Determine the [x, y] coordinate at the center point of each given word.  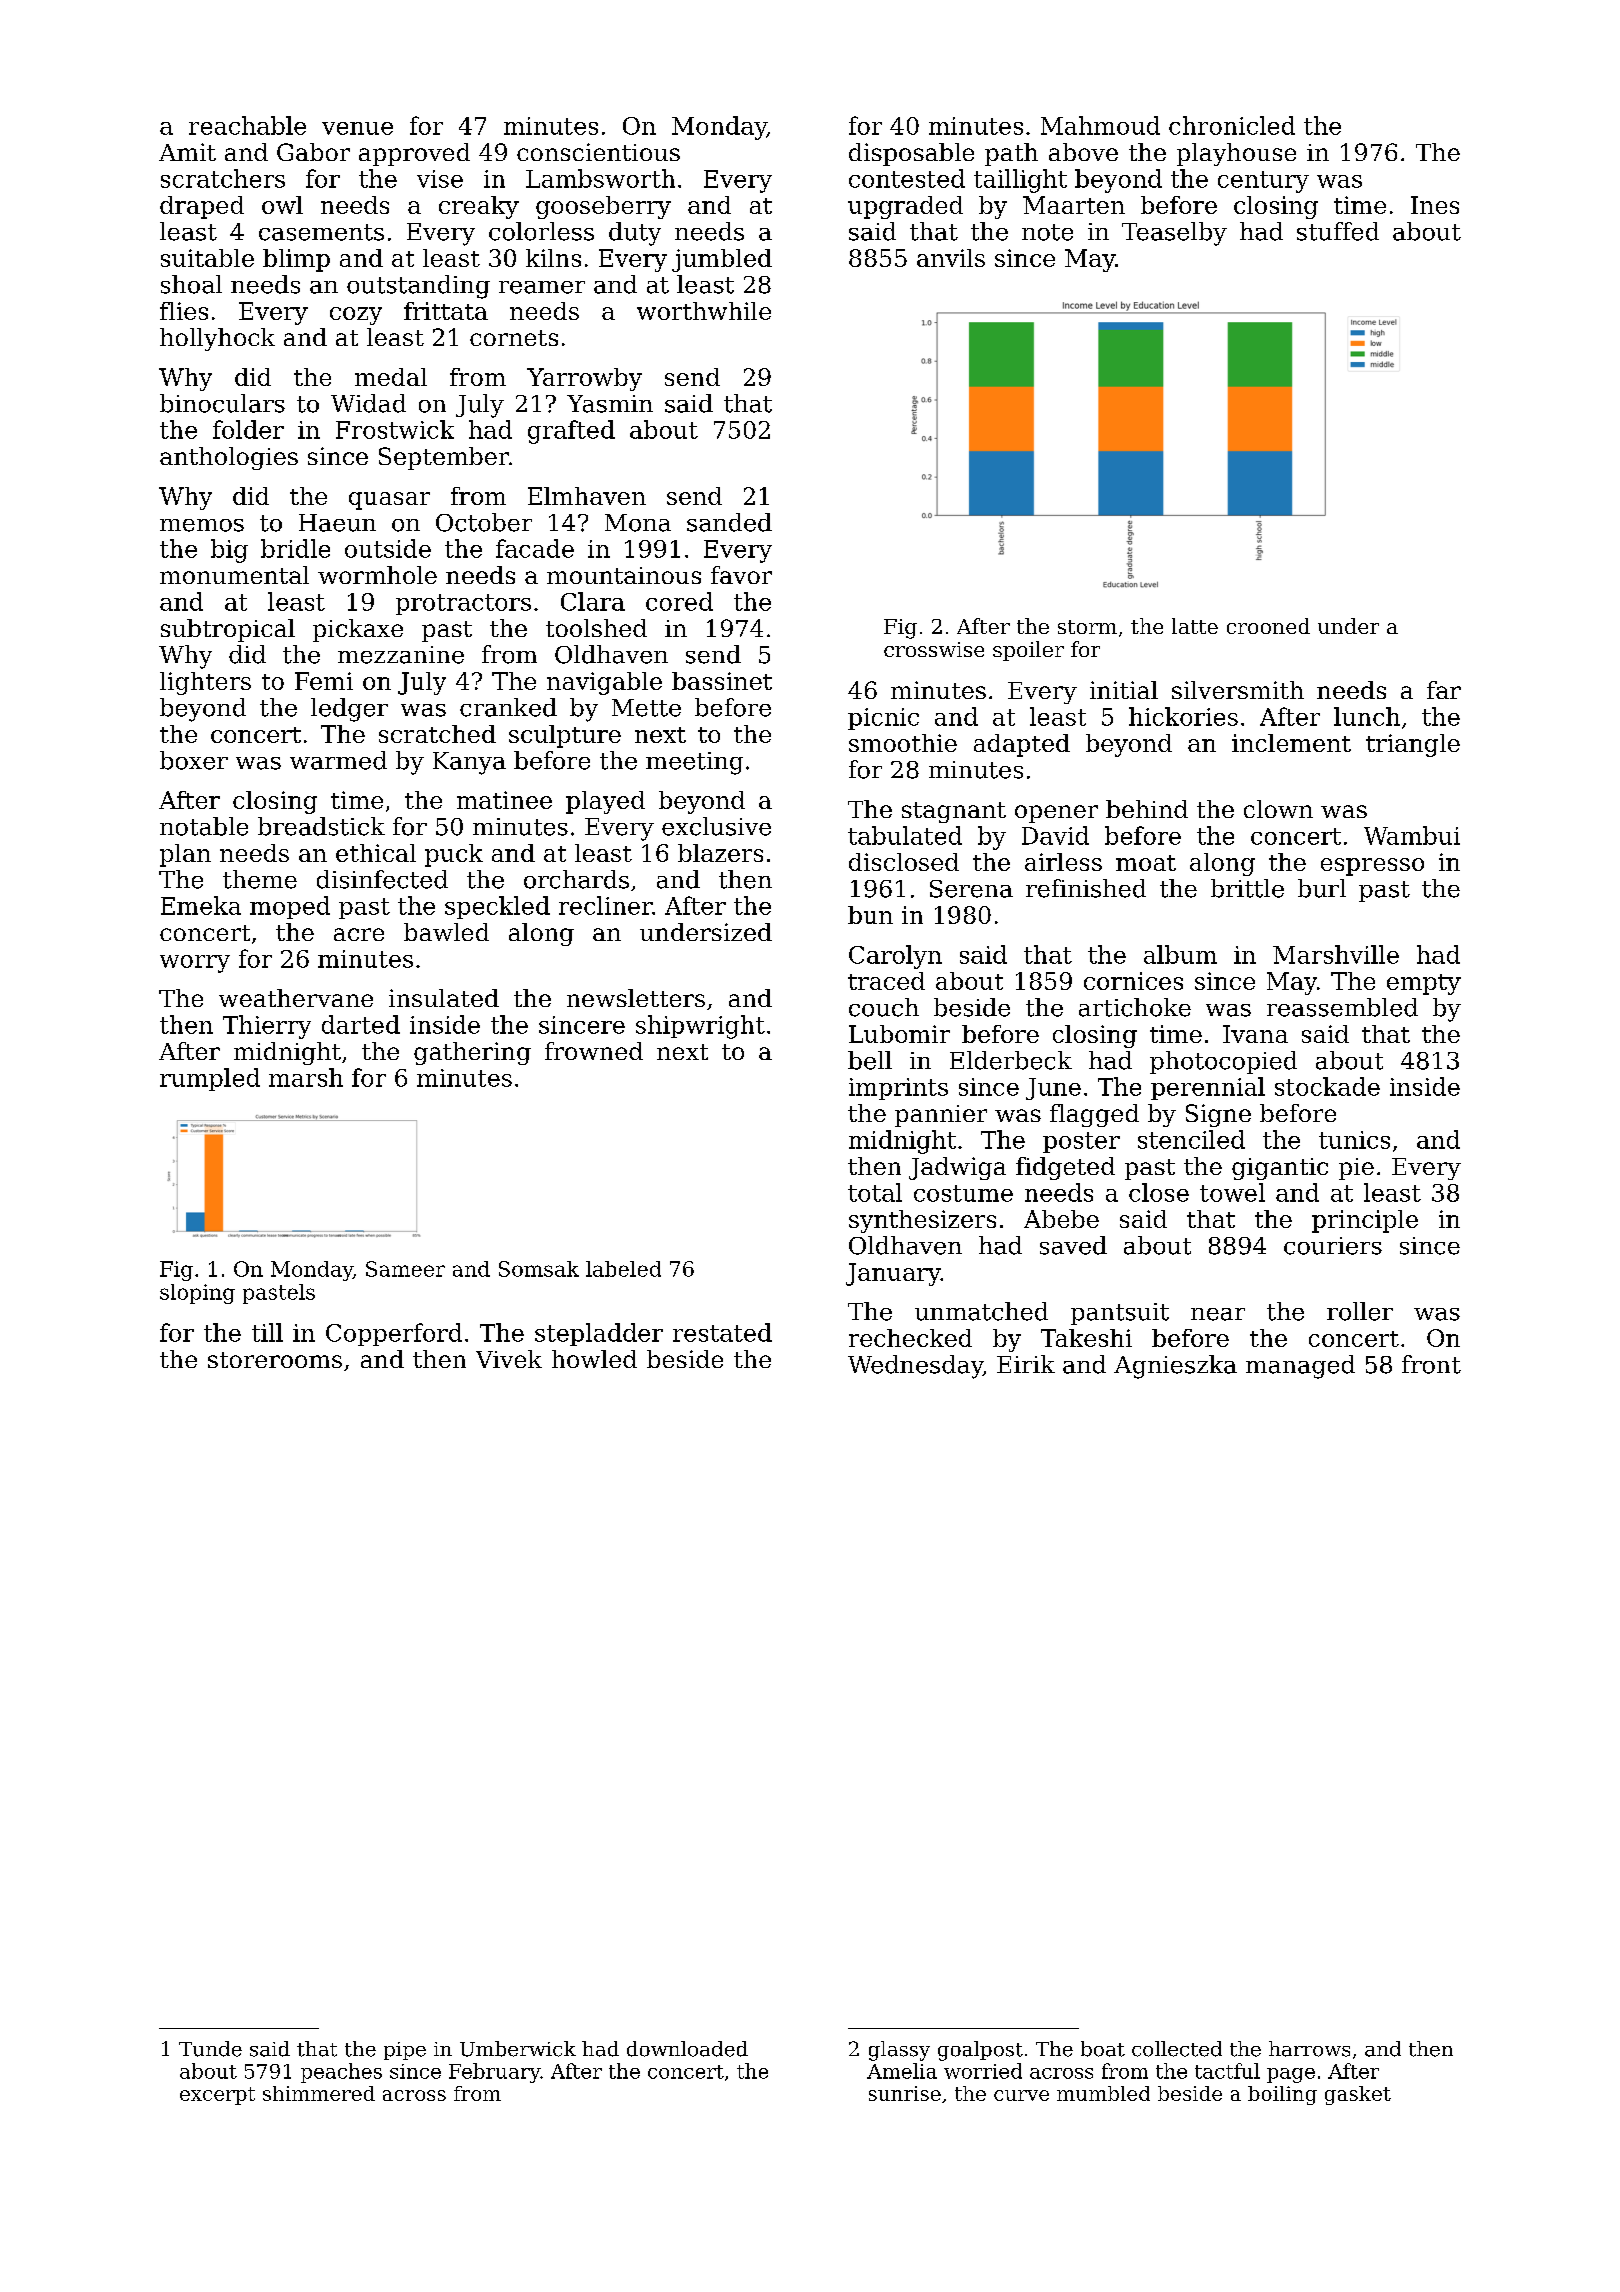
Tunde [210, 2049]
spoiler [1028, 651]
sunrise [905, 2093]
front [1431, 1364]
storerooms [275, 1360]
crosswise [934, 649]
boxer [194, 760]
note [1047, 232]
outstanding [418, 287]
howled [594, 1359]
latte [1195, 626]
